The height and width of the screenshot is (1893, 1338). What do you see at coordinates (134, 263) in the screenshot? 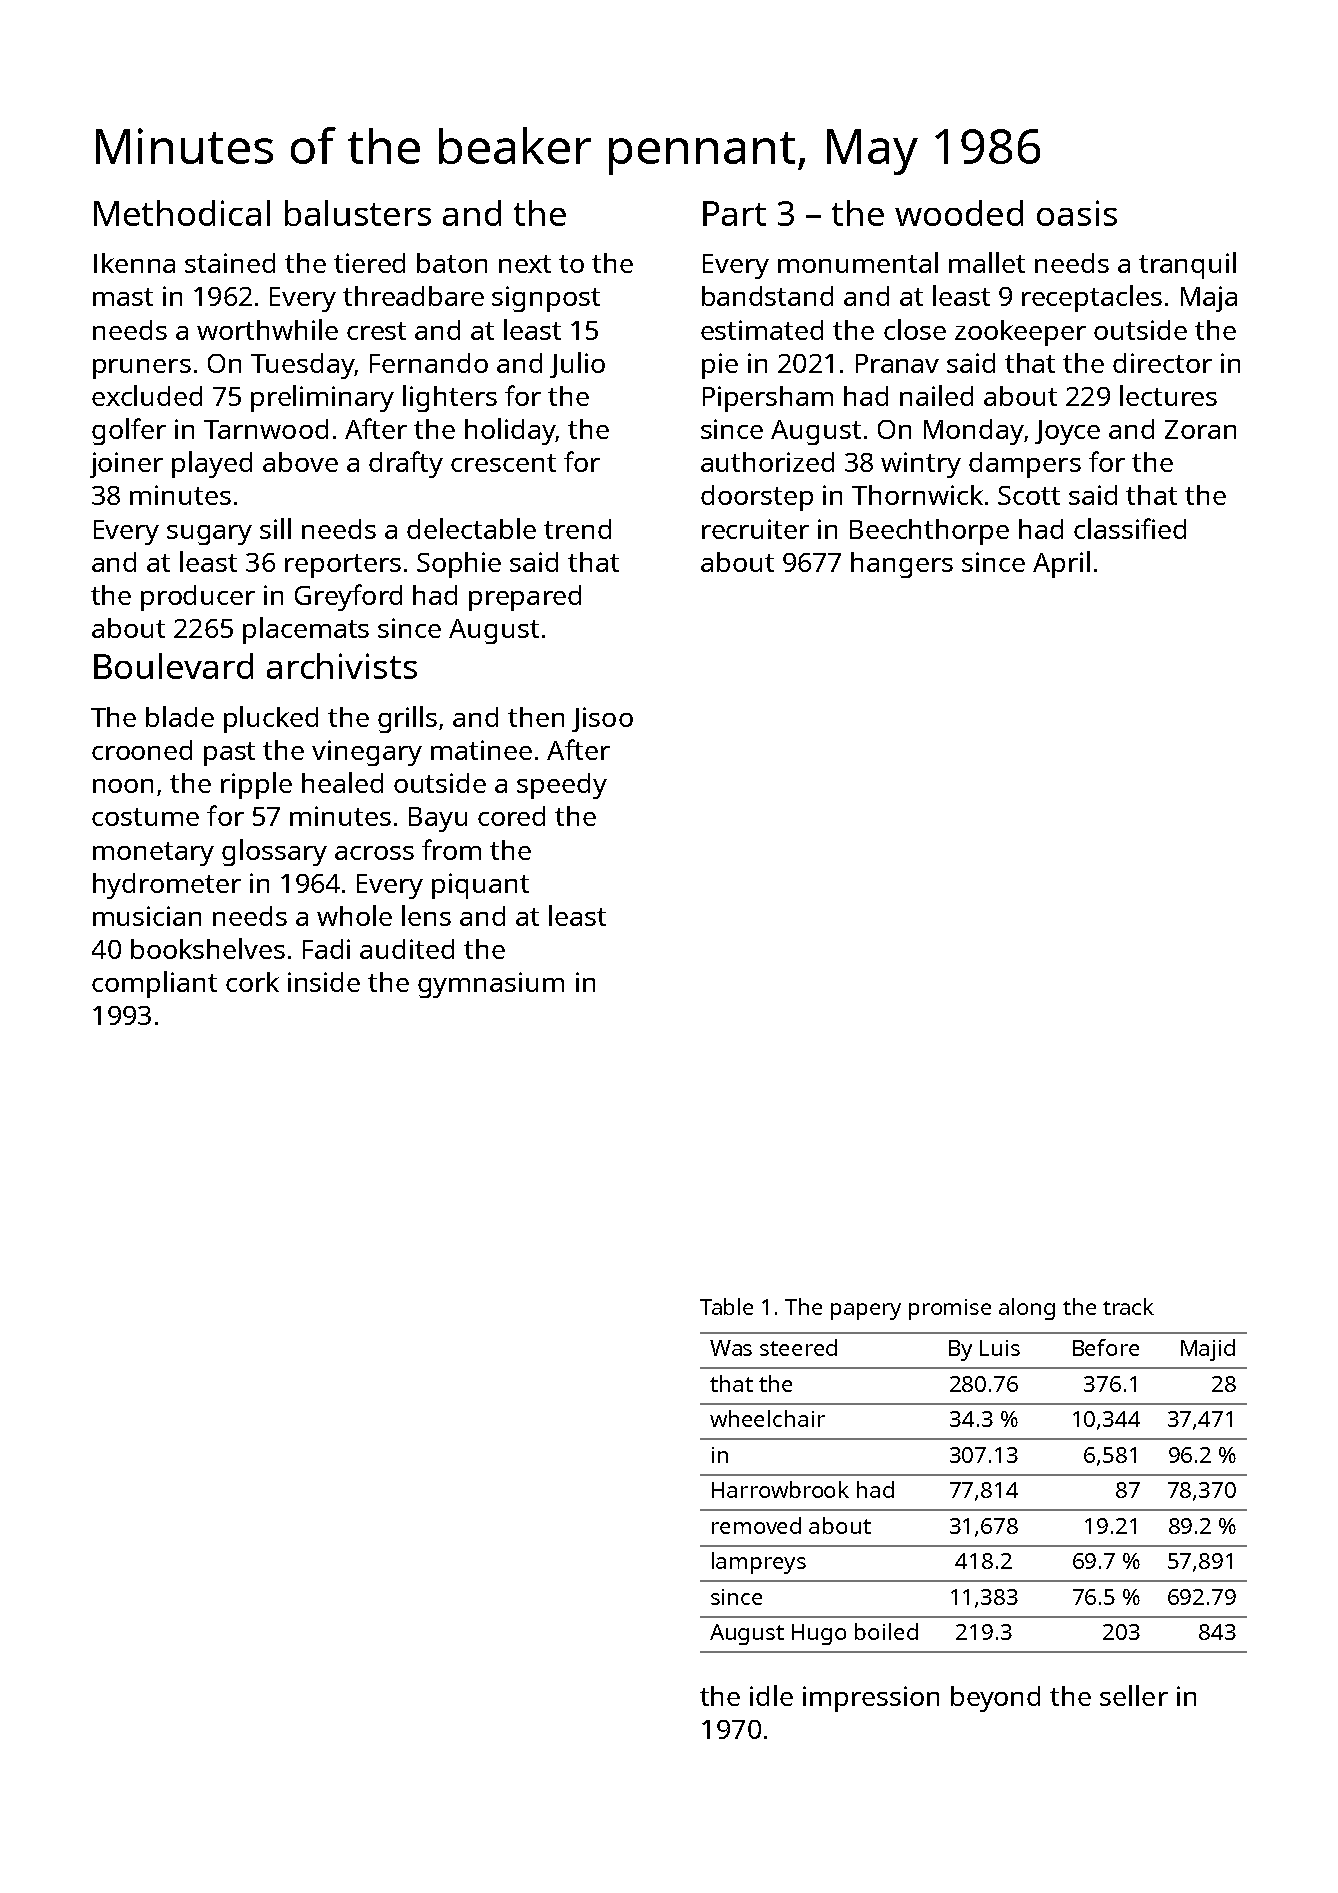
I see `Ikenna` at bounding box center [134, 263].
